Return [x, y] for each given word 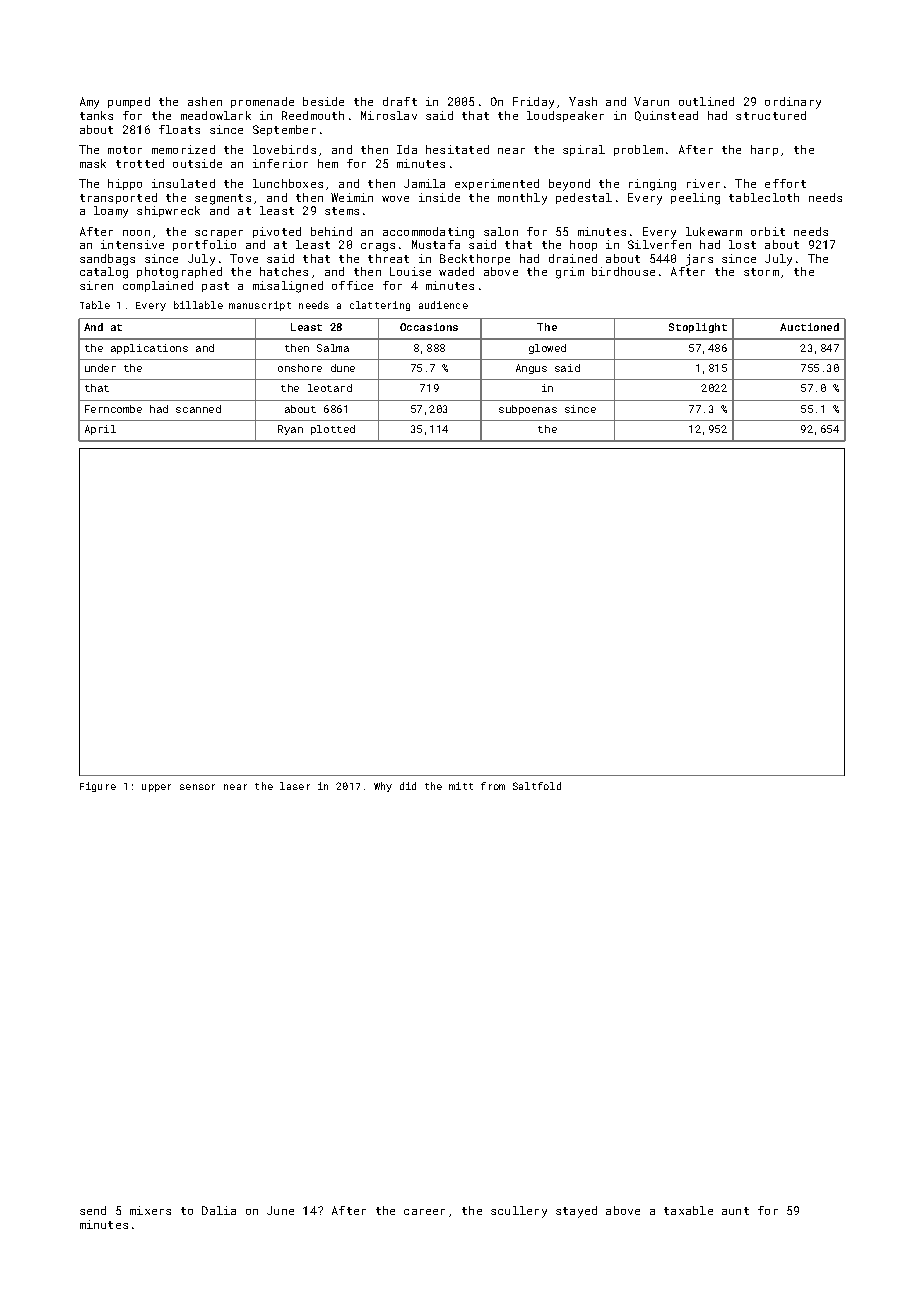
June [280, 1210]
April [100, 430]
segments [223, 199]
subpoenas [528, 410]
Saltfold [537, 786]
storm [761, 272]
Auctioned [809, 327]
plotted [333, 430]
